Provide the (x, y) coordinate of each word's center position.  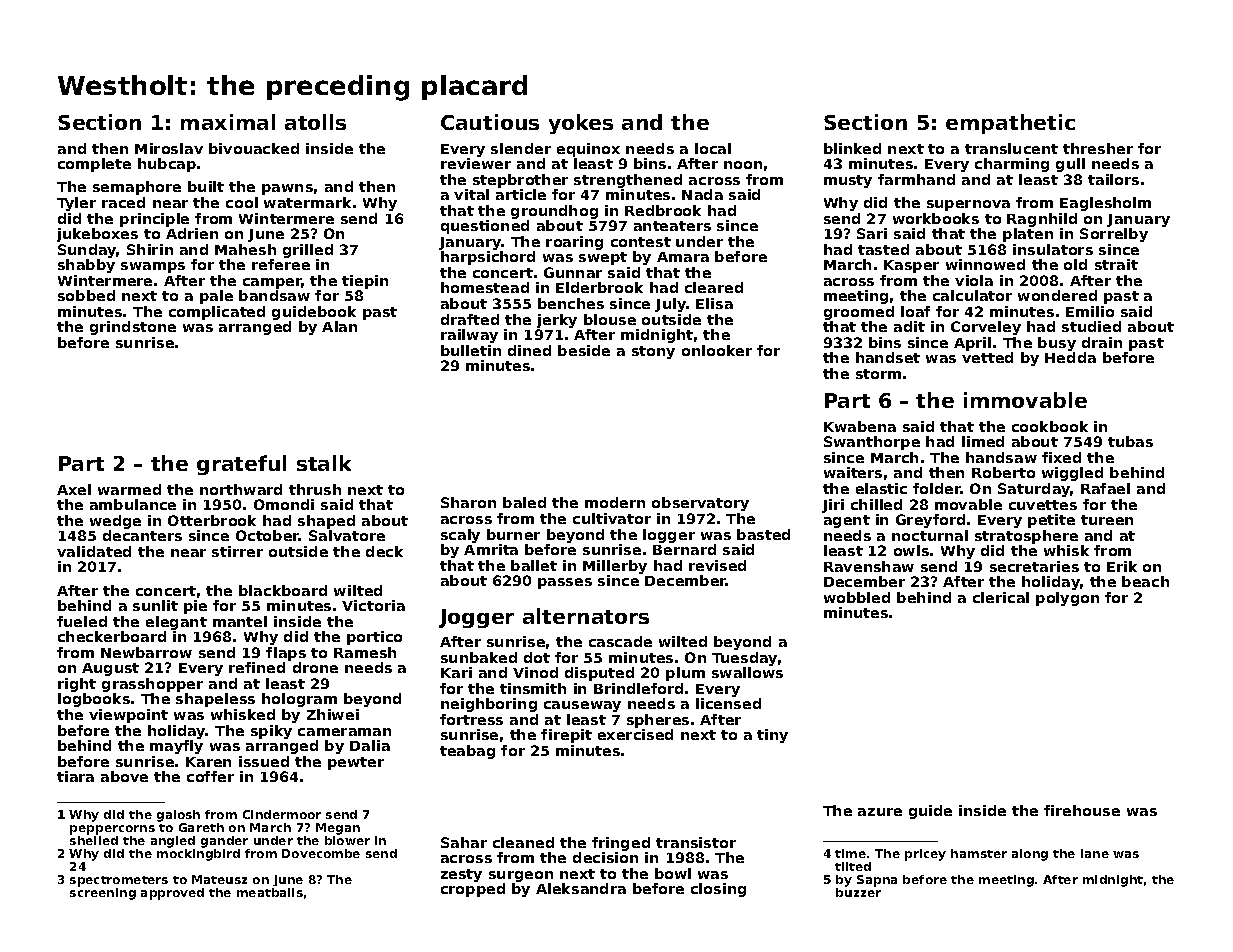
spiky (271, 732)
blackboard (283, 590)
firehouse (1082, 810)
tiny (772, 736)
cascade (620, 641)
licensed (728, 703)
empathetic (1010, 124)
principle (154, 220)
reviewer (476, 163)
